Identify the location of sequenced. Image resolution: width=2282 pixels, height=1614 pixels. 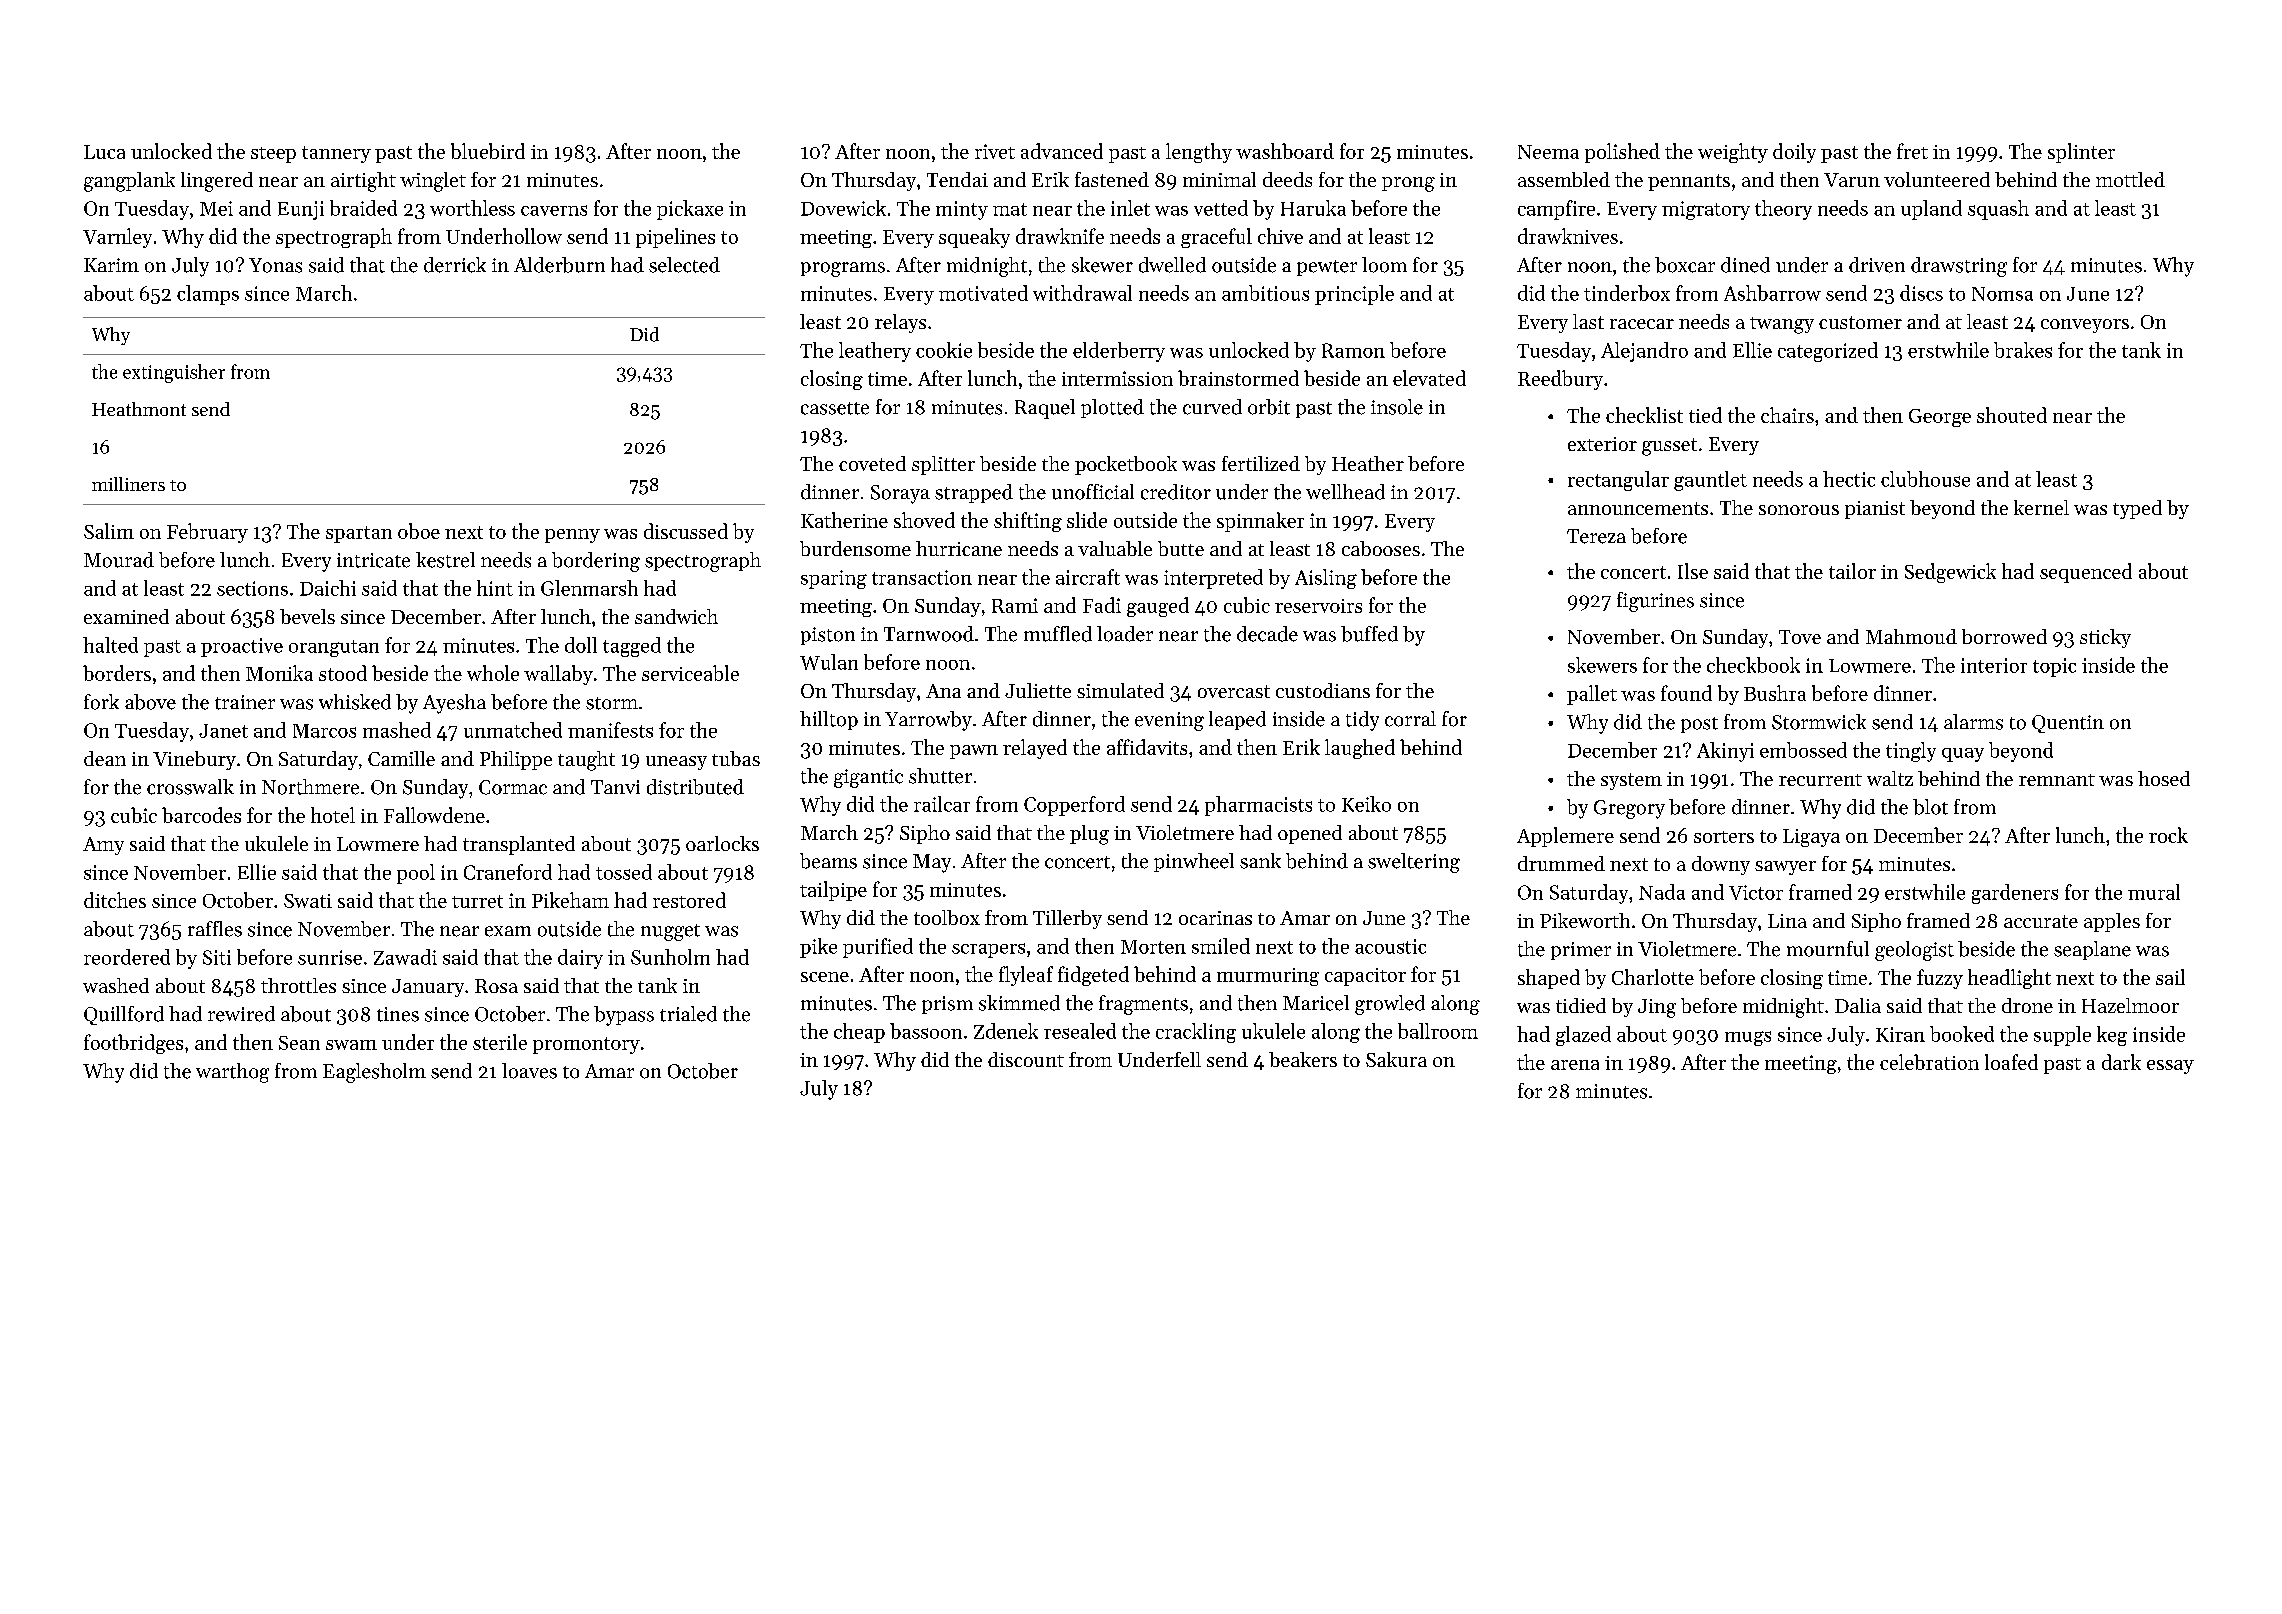
(2086, 573).
